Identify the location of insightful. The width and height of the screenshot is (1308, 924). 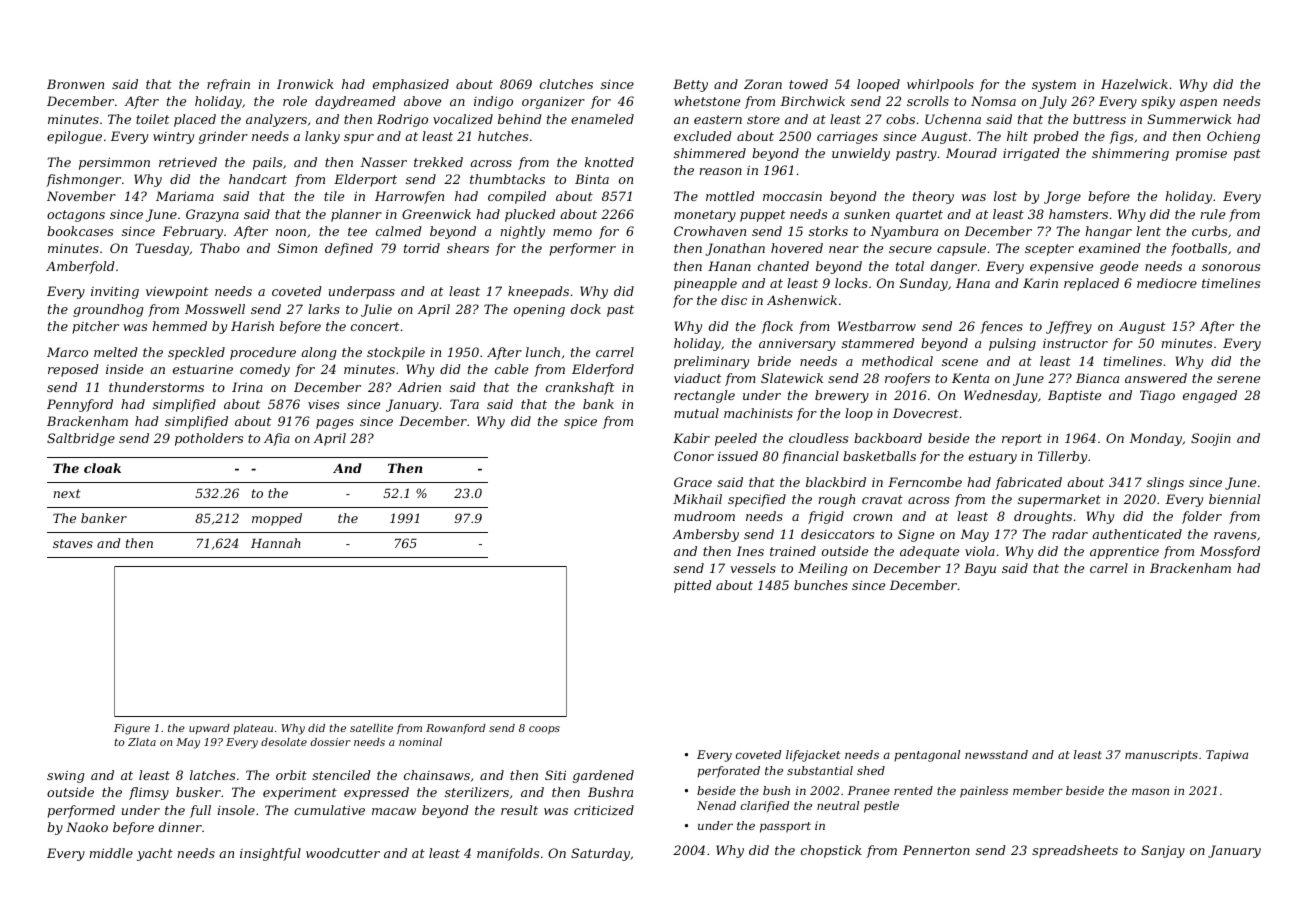
(270, 854).
